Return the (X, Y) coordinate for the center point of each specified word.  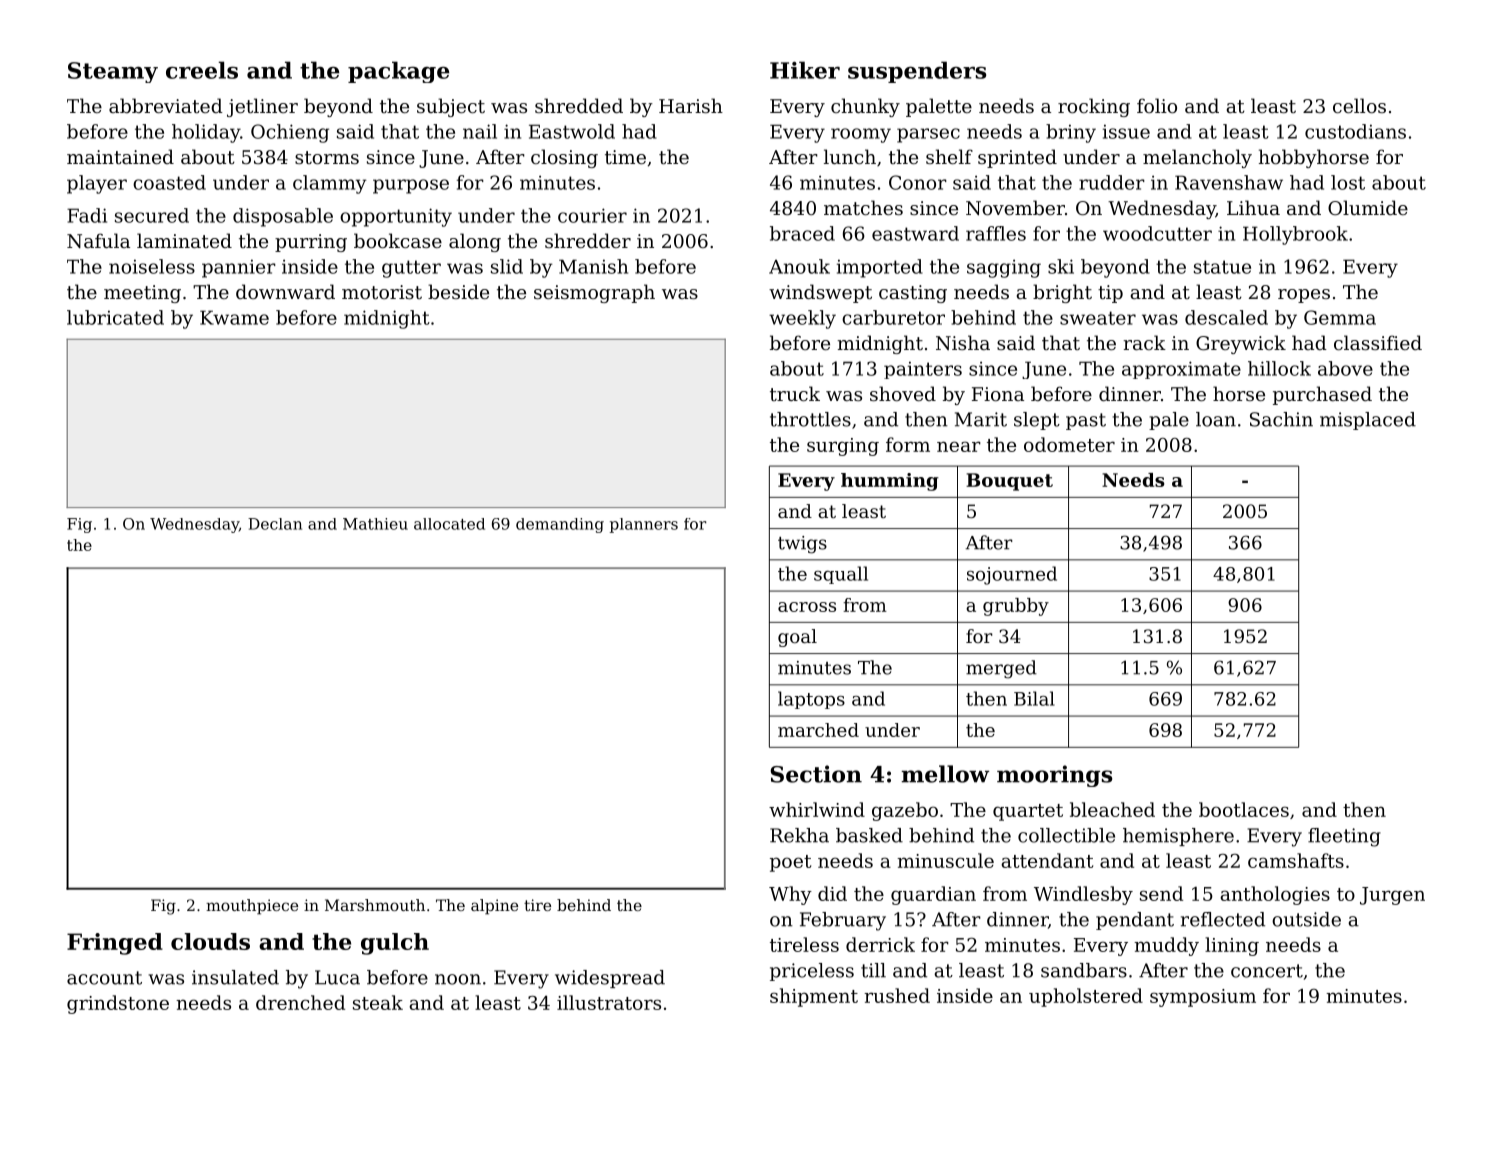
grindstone (118, 1004)
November (1015, 208)
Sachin (1281, 419)
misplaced (1368, 421)
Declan (275, 524)
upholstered (1086, 997)
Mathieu (375, 524)
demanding (560, 525)
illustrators (609, 1002)
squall (841, 575)
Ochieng (290, 133)
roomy (861, 135)
